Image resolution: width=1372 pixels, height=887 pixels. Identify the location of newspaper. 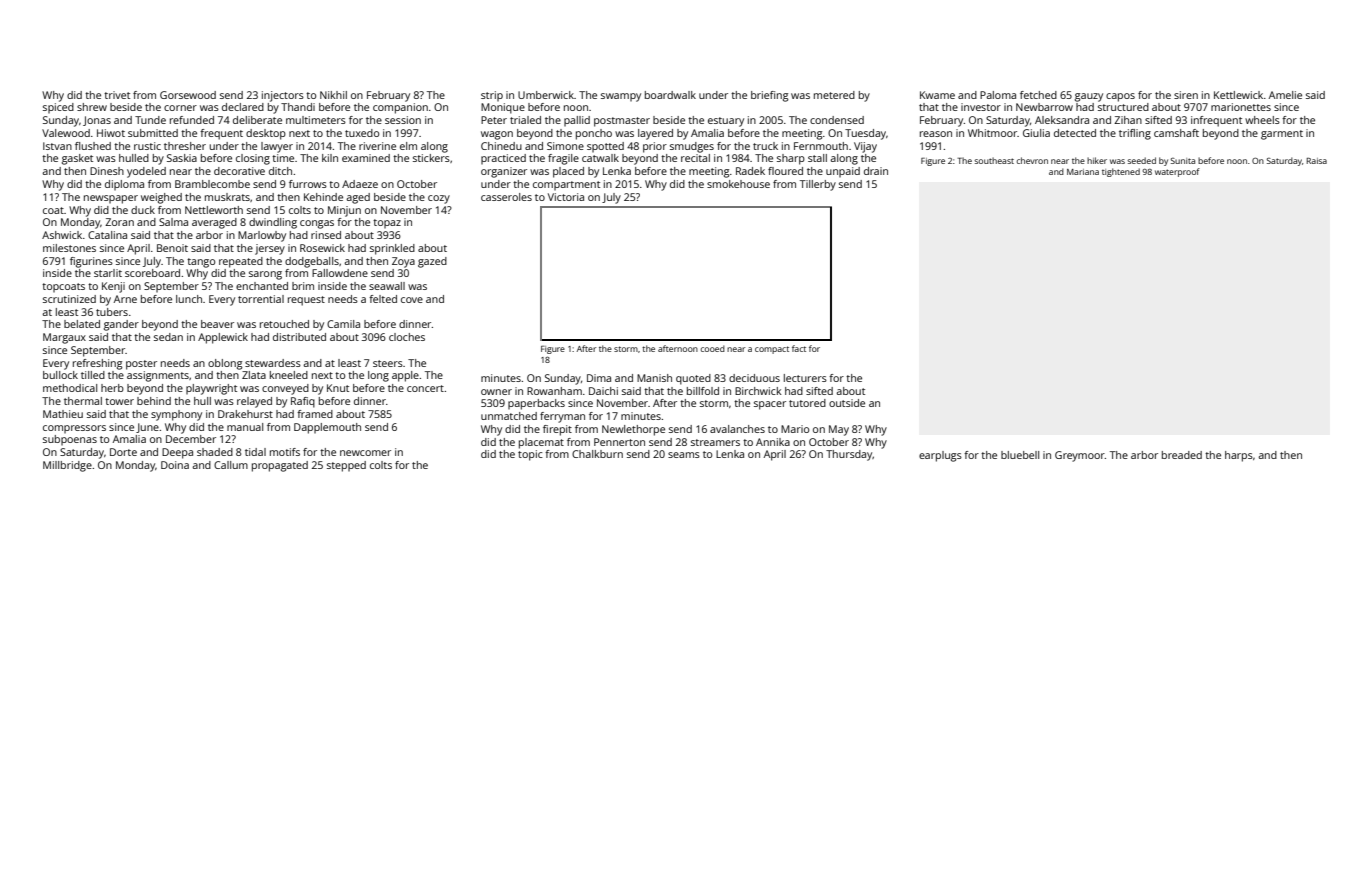
(111, 199).
